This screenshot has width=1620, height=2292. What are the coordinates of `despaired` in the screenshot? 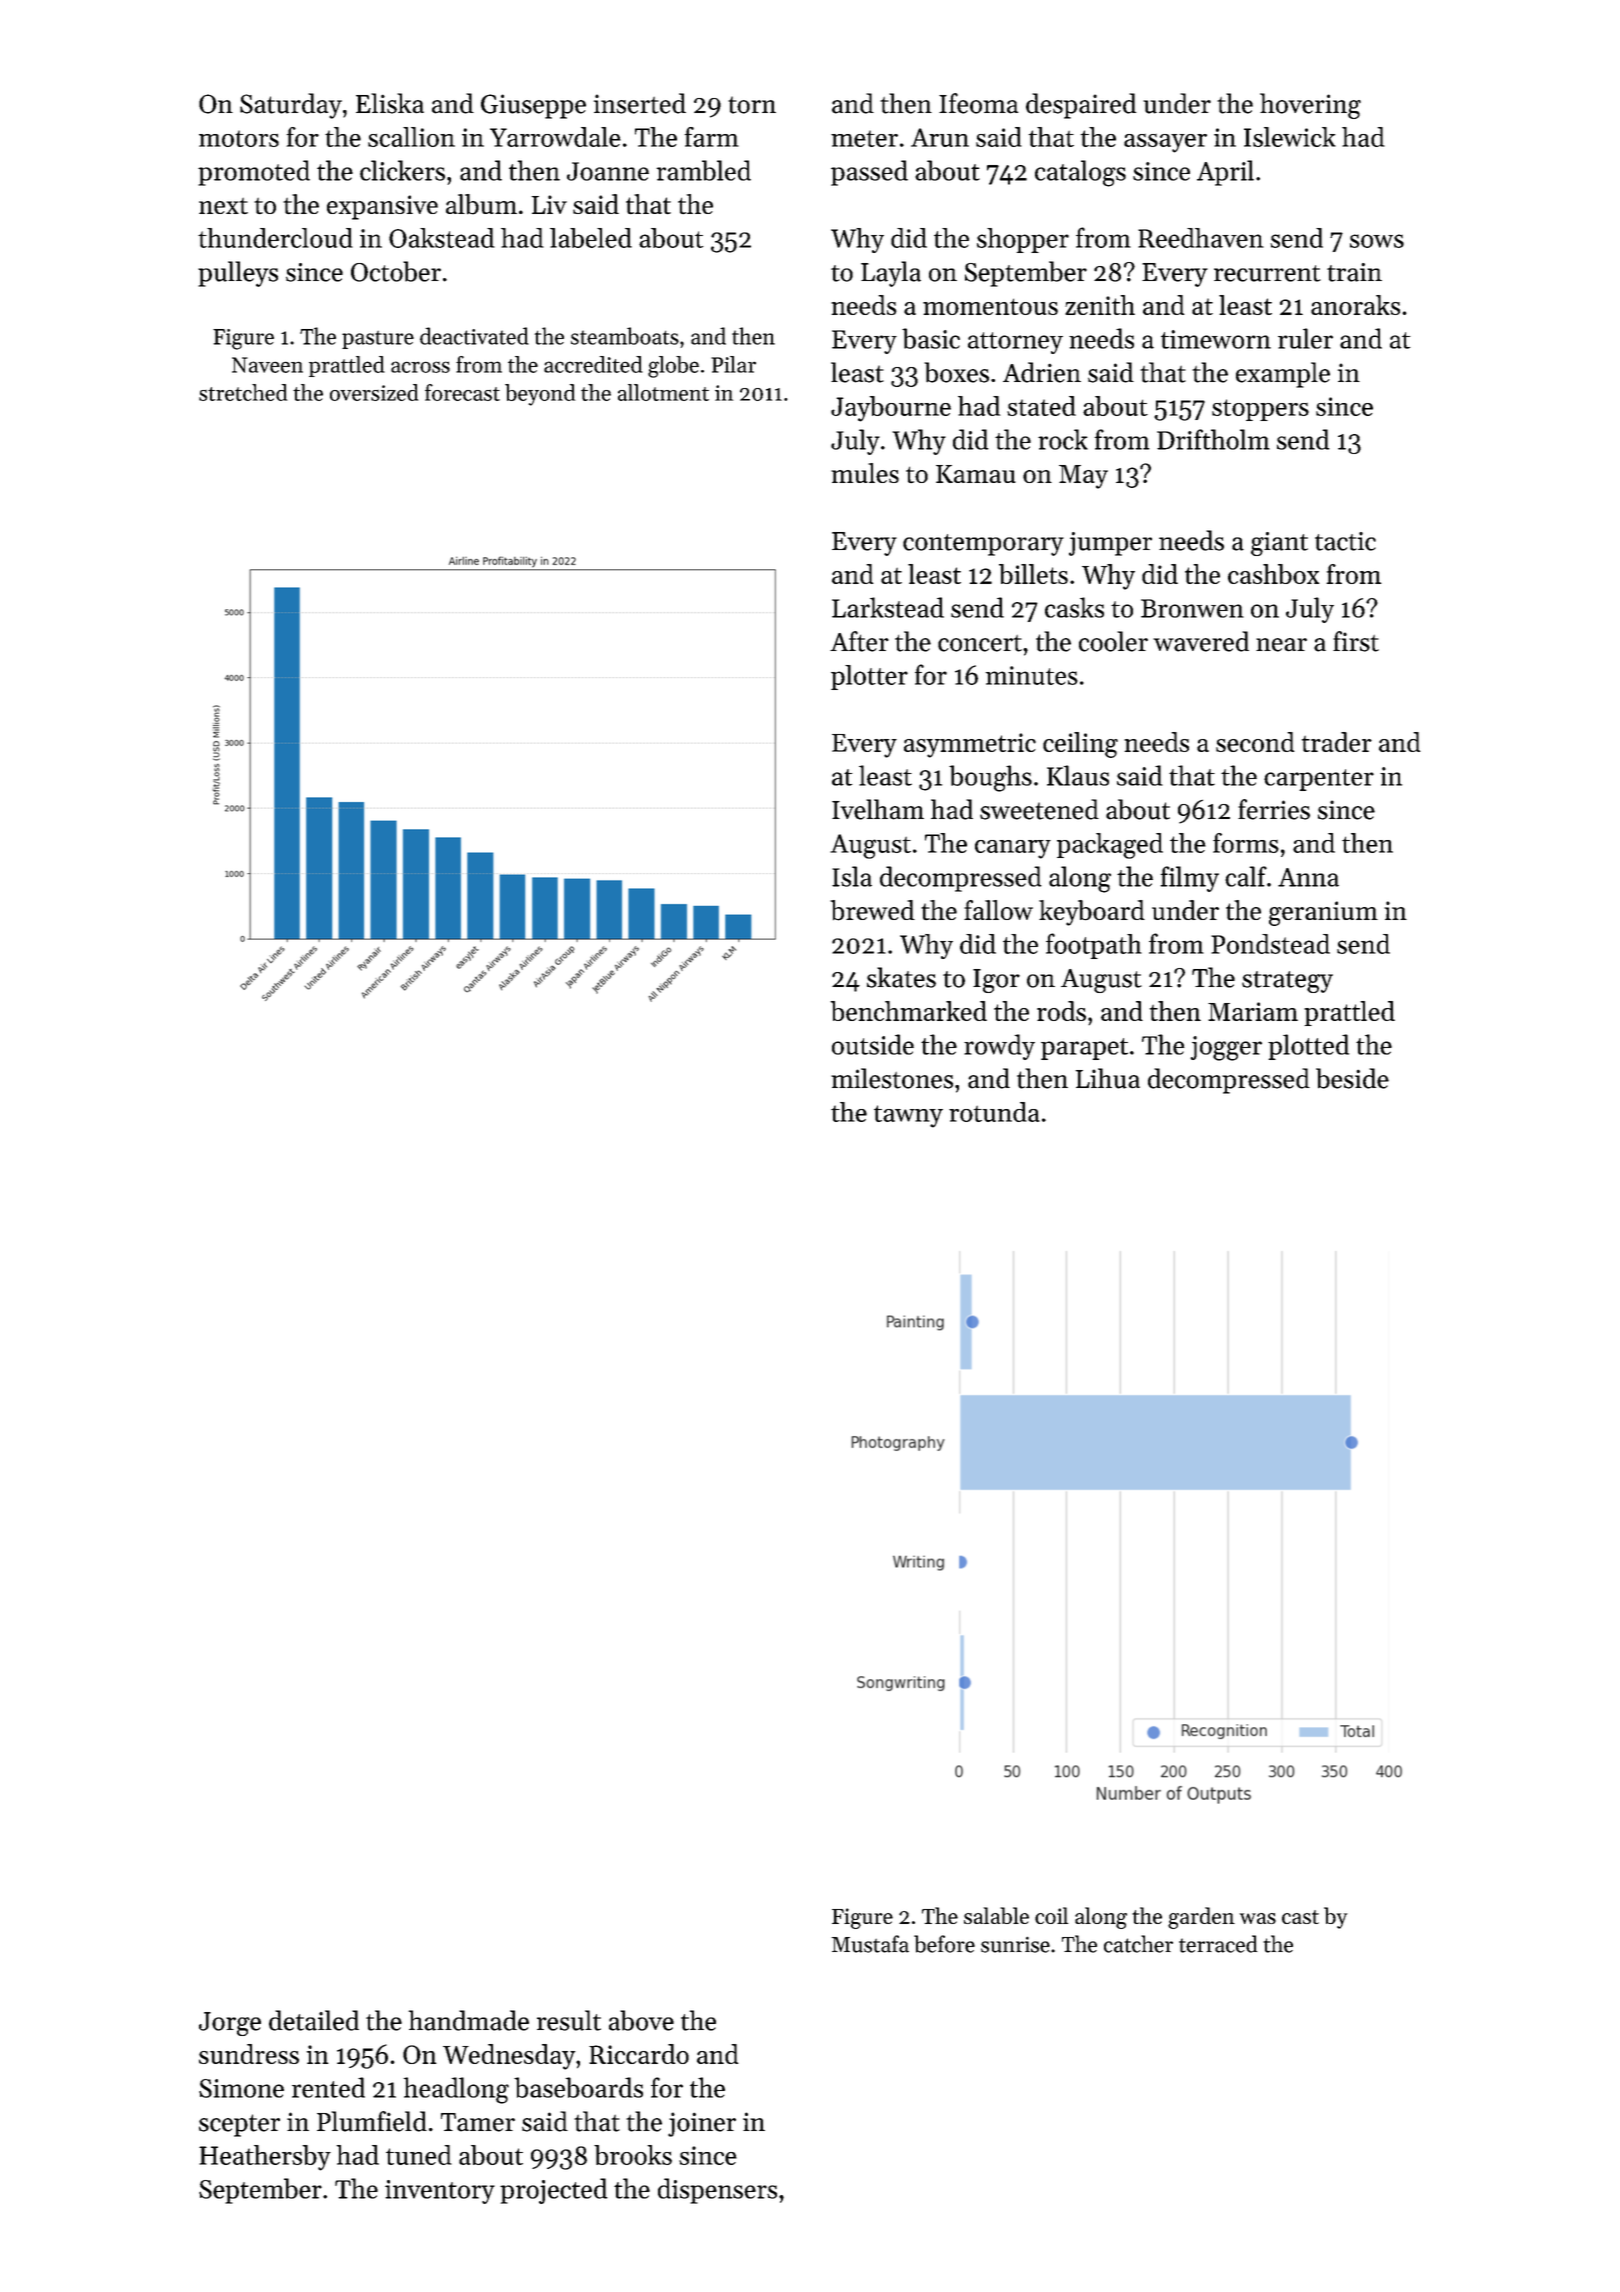 It's located at (1081, 106).
